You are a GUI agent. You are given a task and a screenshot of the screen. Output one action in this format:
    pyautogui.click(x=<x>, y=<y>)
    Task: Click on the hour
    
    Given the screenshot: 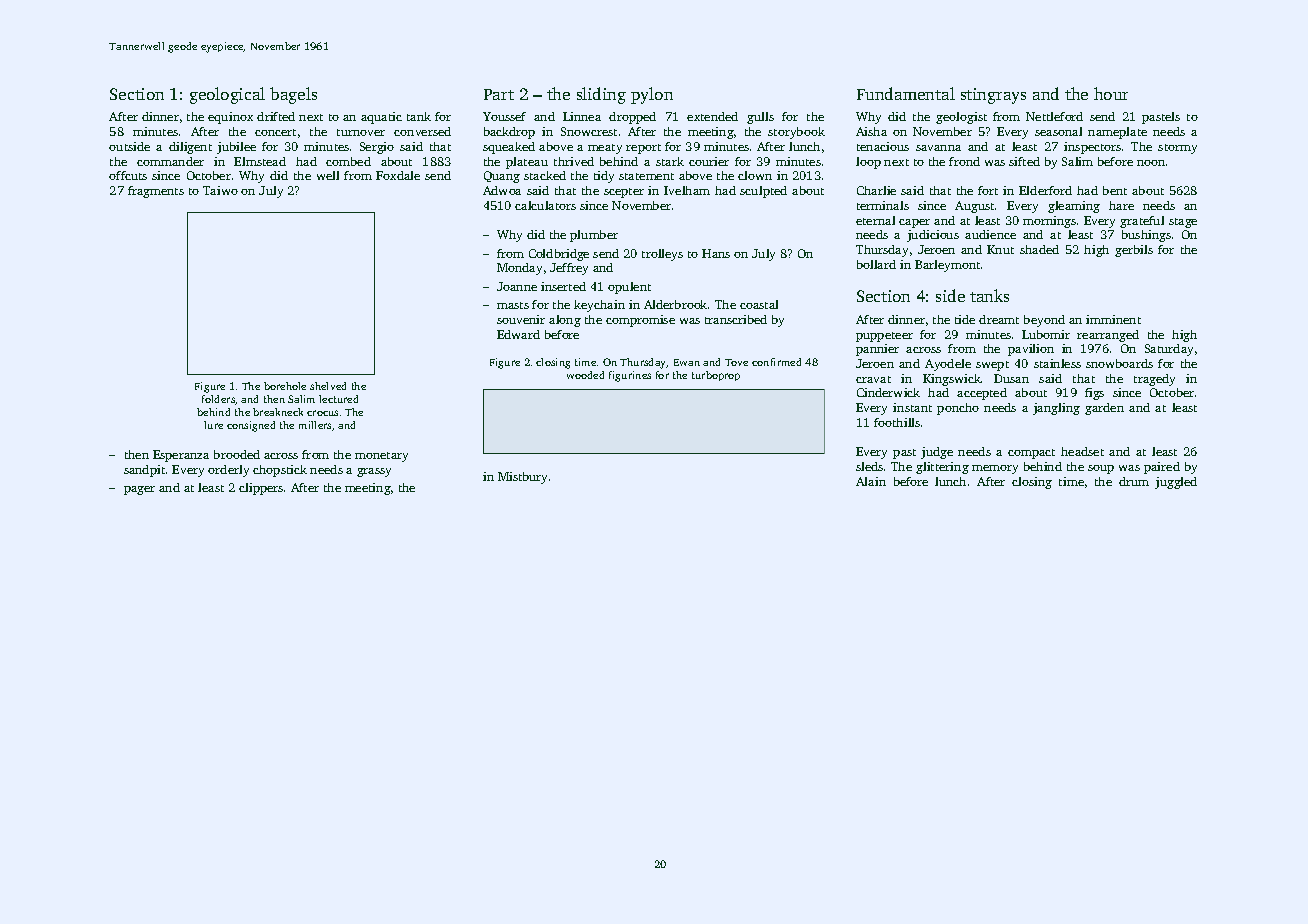 What is the action you would take?
    pyautogui.click(x=1111, y=93)
